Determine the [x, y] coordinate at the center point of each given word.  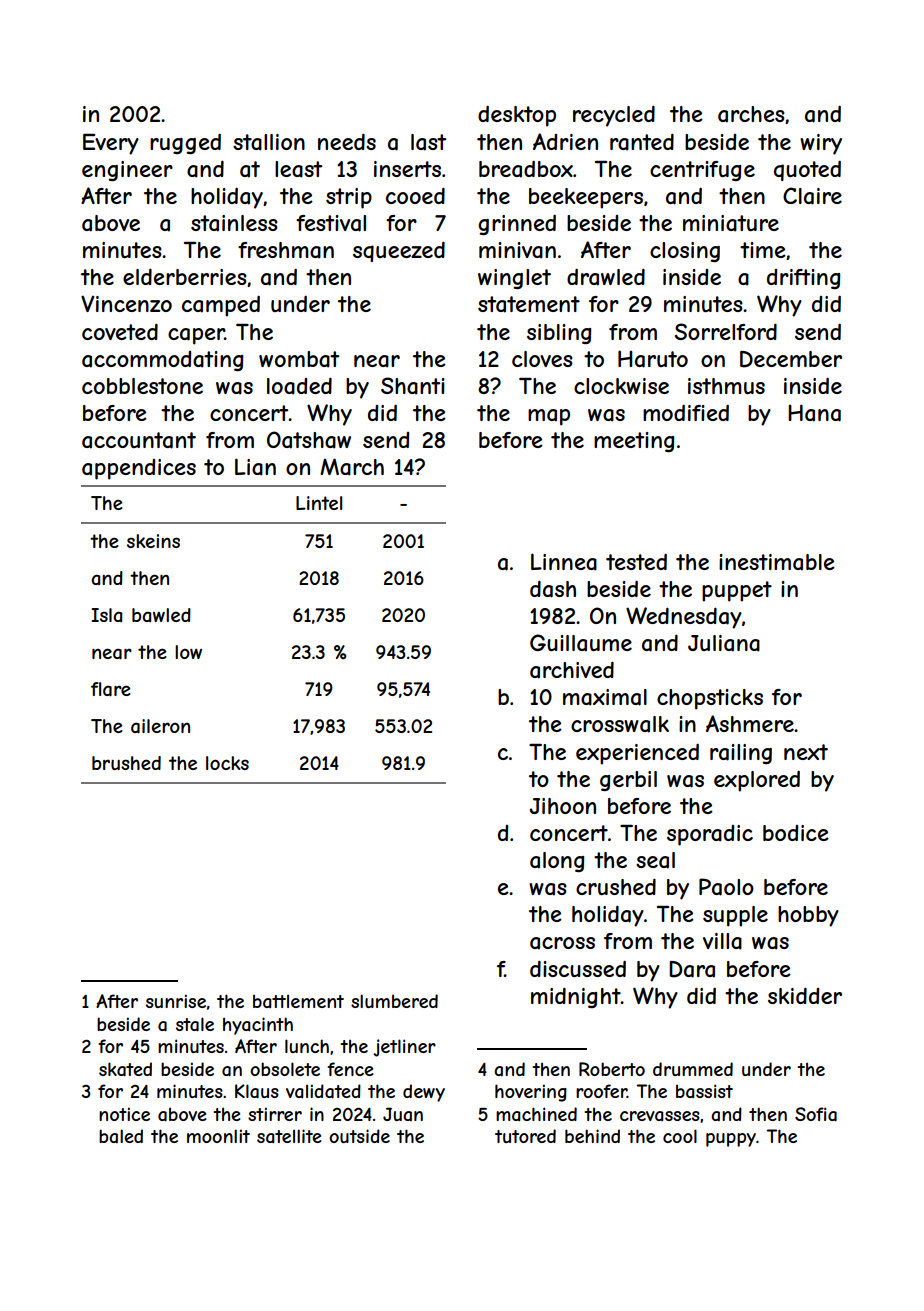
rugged [185, 144]
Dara [692, 969]
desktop [517, 116]
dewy [424, 1093]
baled [121, 1136]
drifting [803, 279]
